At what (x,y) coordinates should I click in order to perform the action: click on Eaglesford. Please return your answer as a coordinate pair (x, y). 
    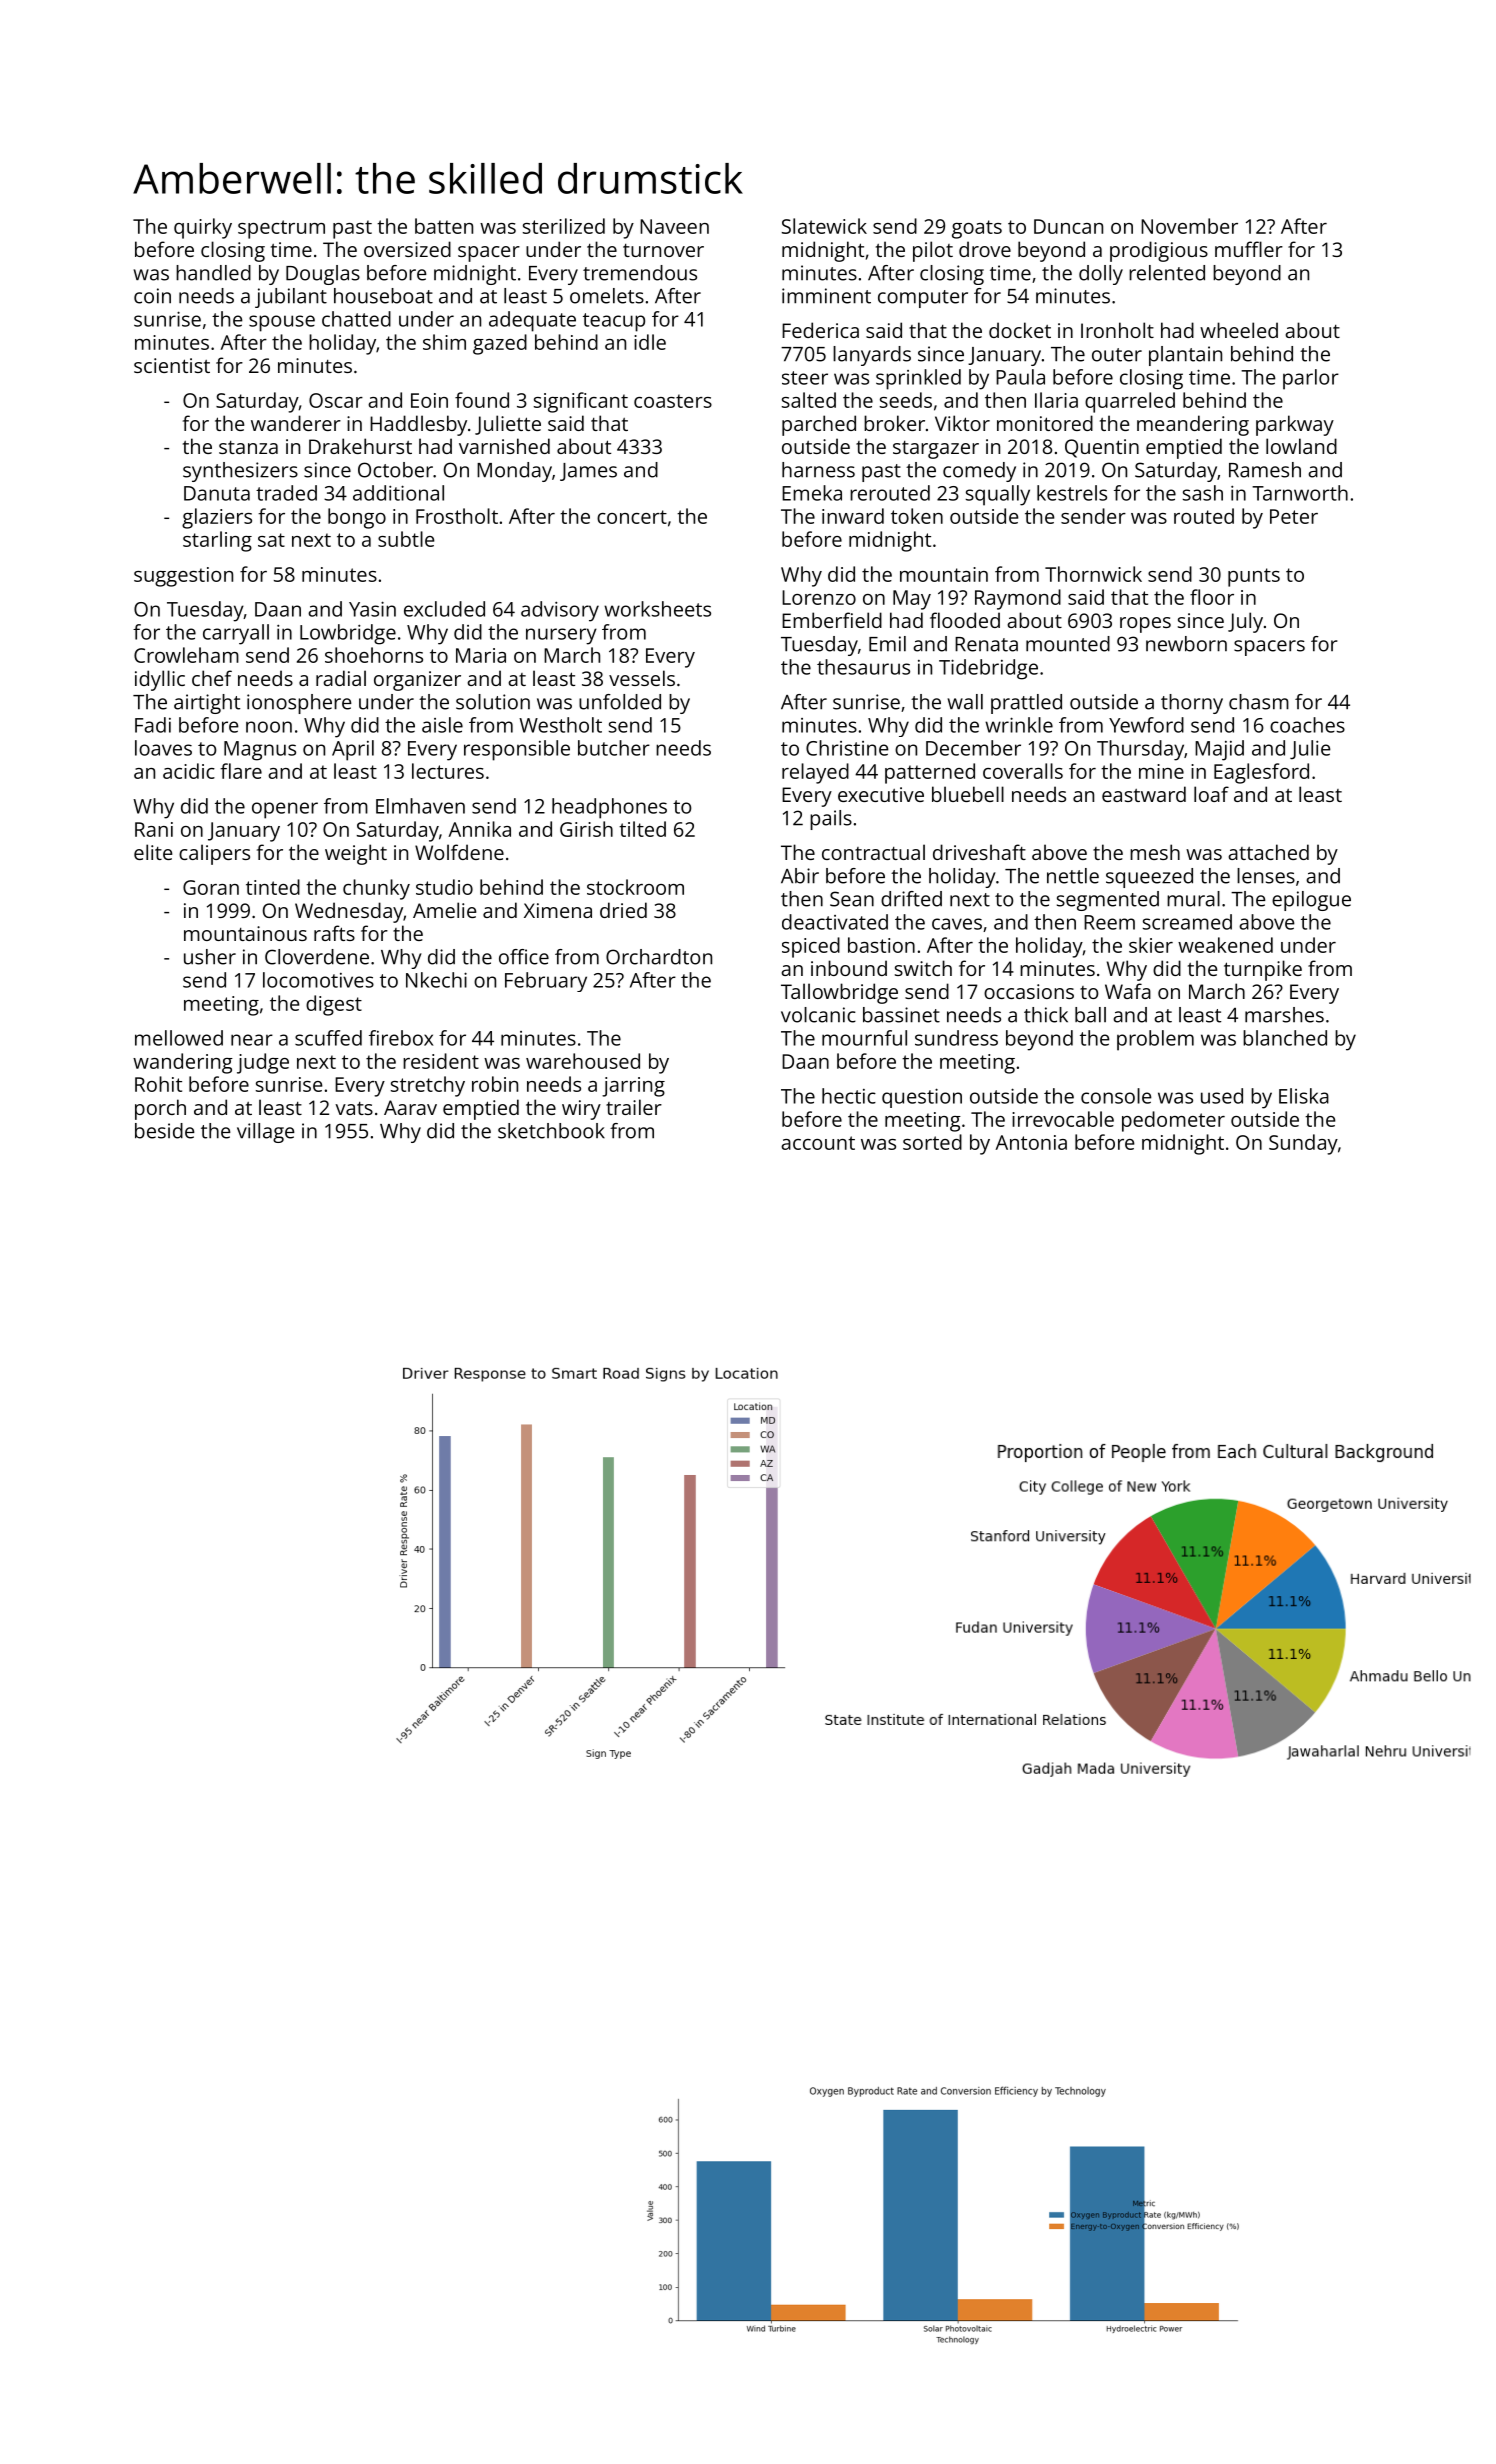
    Looking at the image, I should click on (1261, 773).
